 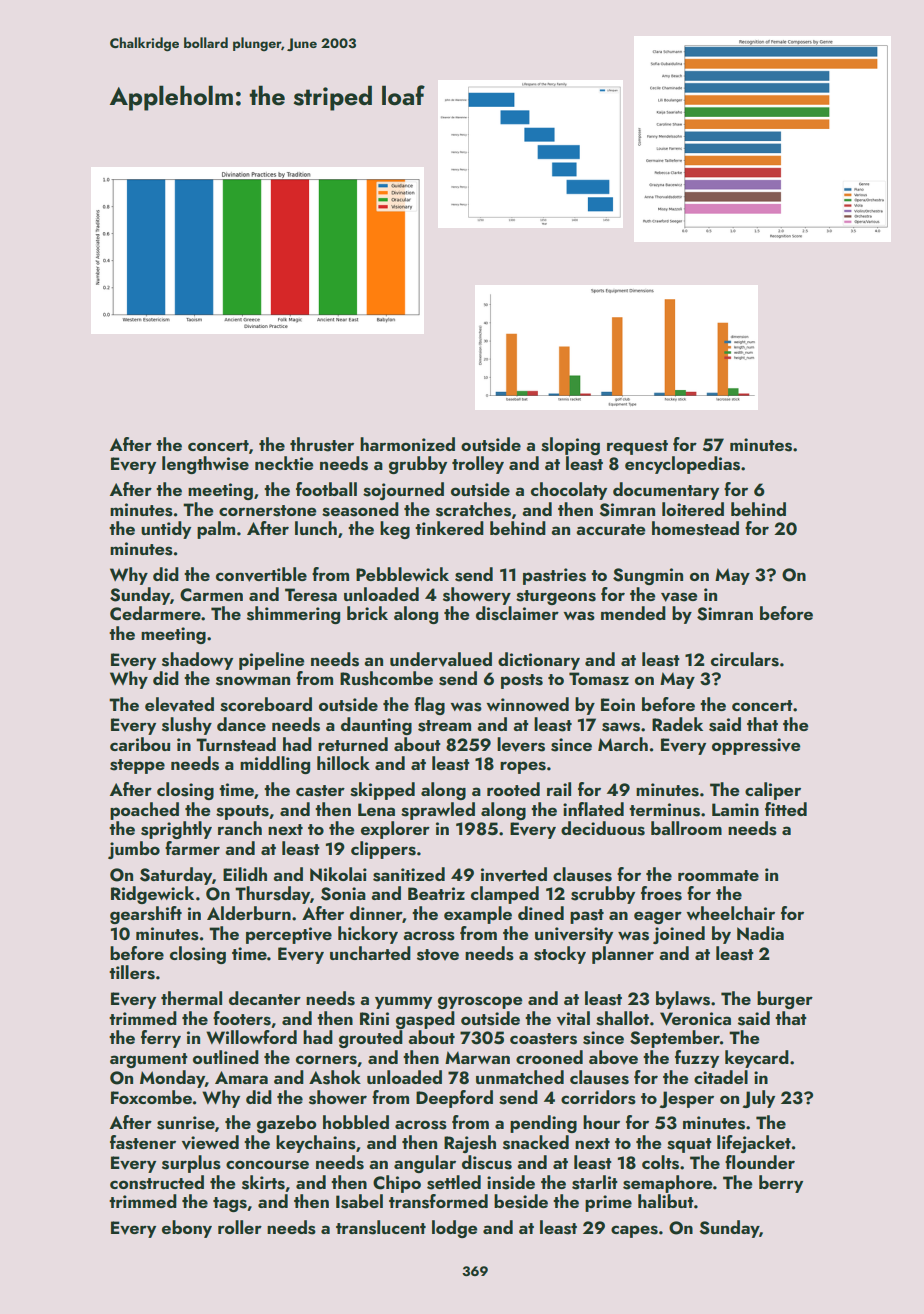 What do you see at coordinates (505, 895) in the screenshot?
I see `clamped` at bounding box center [505, 895].
